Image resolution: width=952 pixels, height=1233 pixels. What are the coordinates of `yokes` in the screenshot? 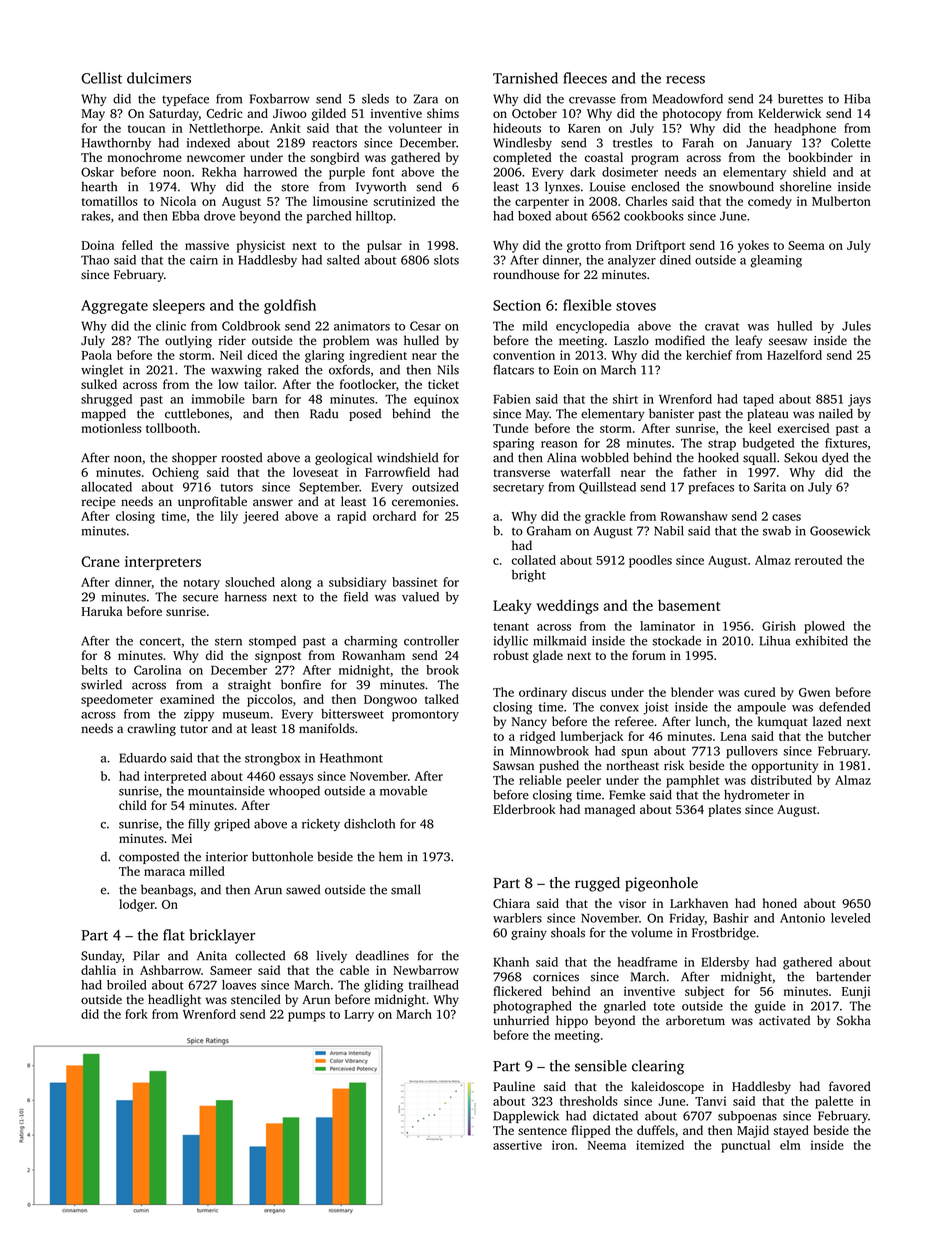 It's located at (753, 246).
